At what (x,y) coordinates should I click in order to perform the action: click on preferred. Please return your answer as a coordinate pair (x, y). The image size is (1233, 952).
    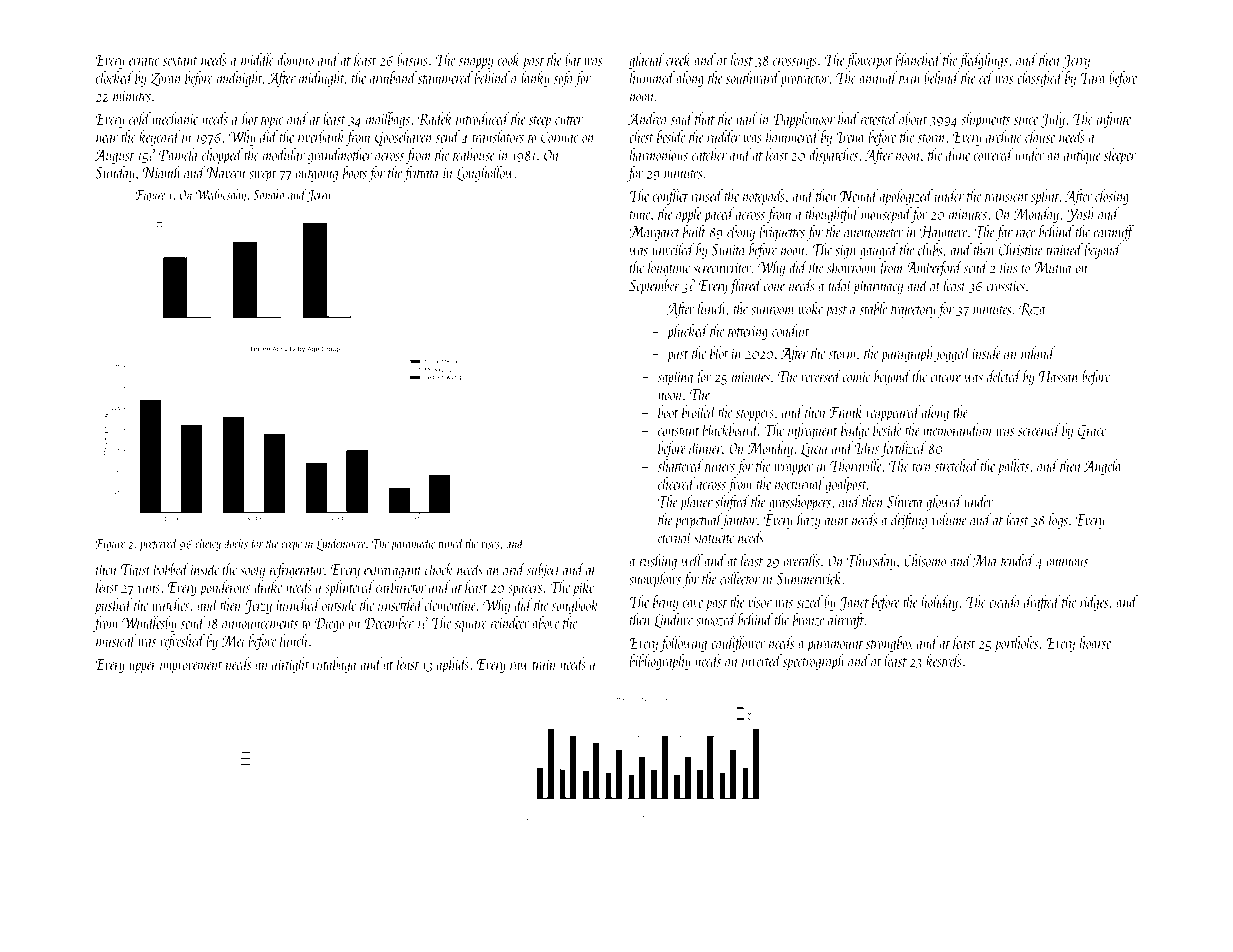
    Looking at the image, I should click on (158, 545).
